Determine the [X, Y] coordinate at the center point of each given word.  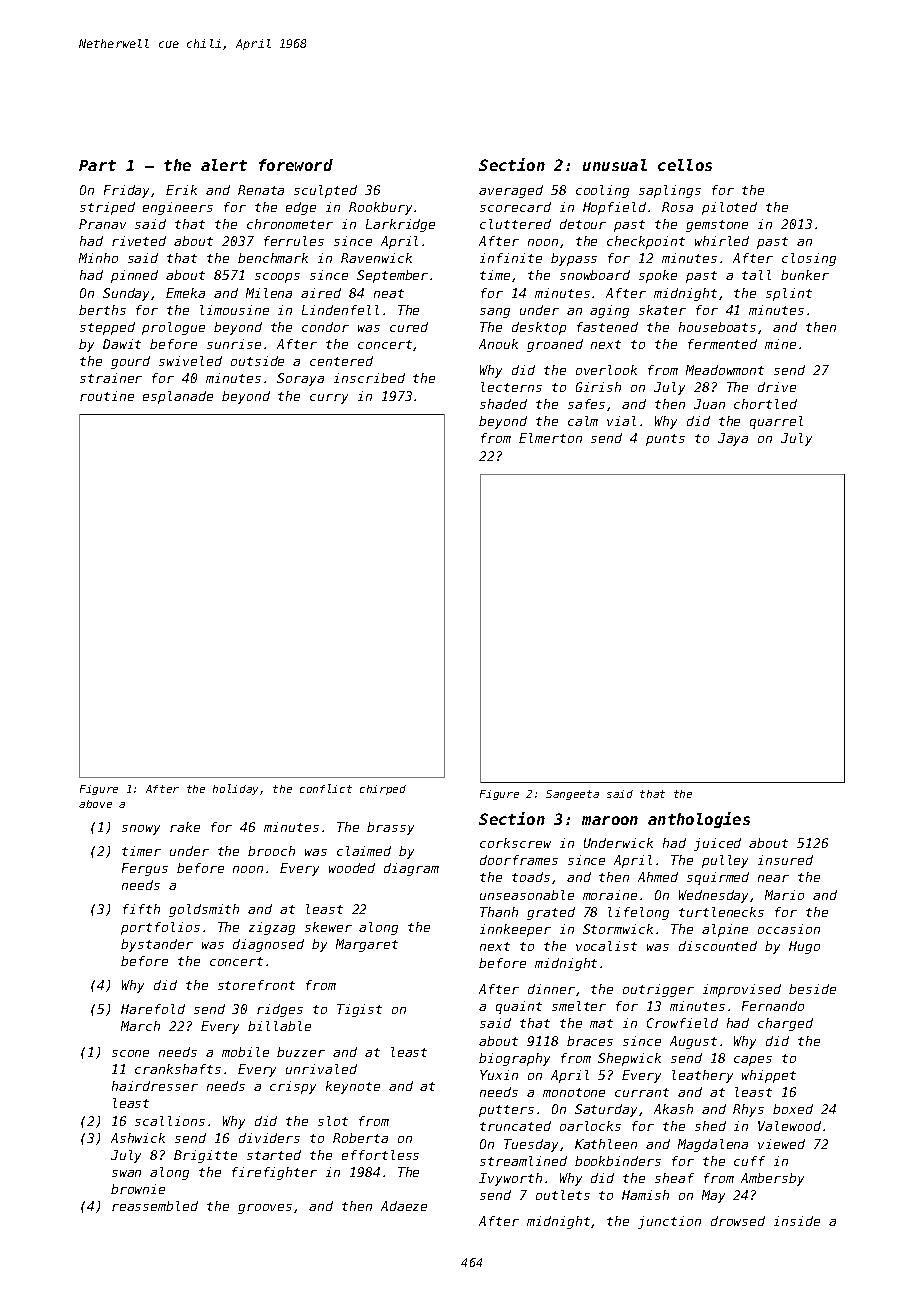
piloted [729, 208]
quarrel [776, 422]
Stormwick [618, 929]
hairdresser [155, 1086]
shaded [503, 404]
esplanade [178, 397]
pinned [134, 276]
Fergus [145, 869]
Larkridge [400, 225]
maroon [610, 820]
